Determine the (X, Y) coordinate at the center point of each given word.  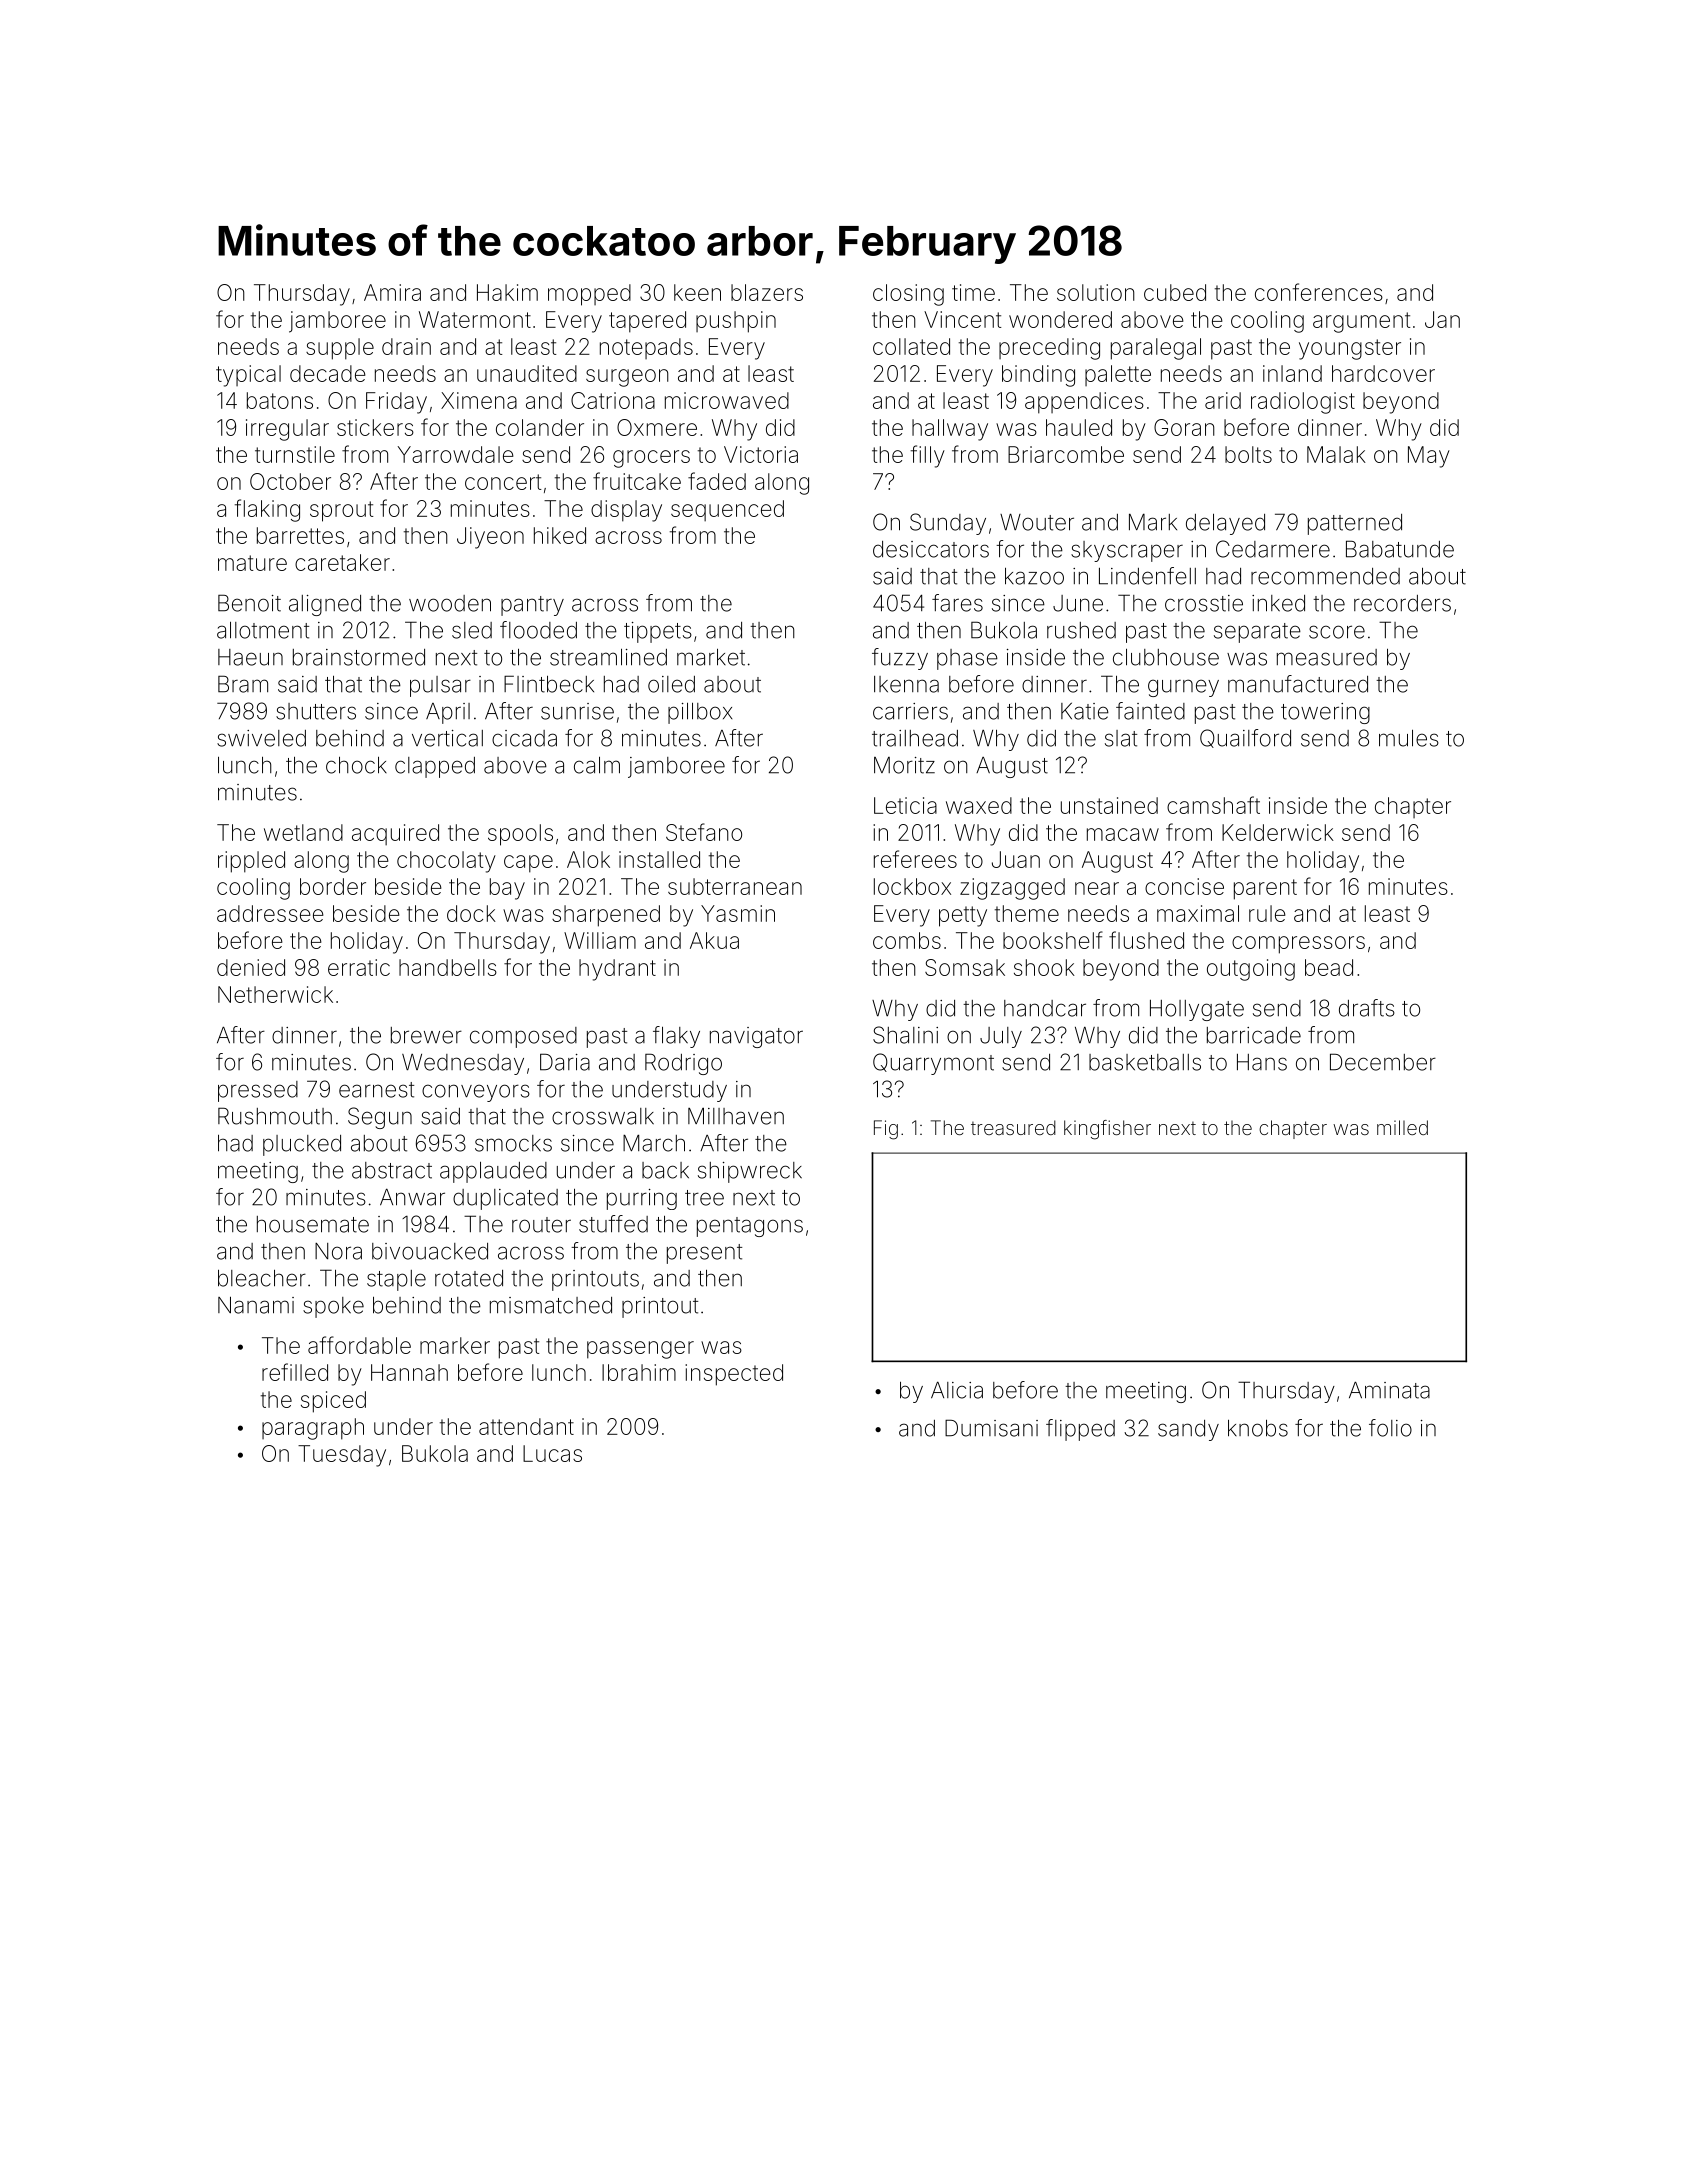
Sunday (948, 524)
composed (523, 1037)
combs (907, 940)
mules (1409, 738)
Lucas (552, 1453)
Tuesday (342, 1456)
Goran (1184, 427)
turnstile (295, 454)
